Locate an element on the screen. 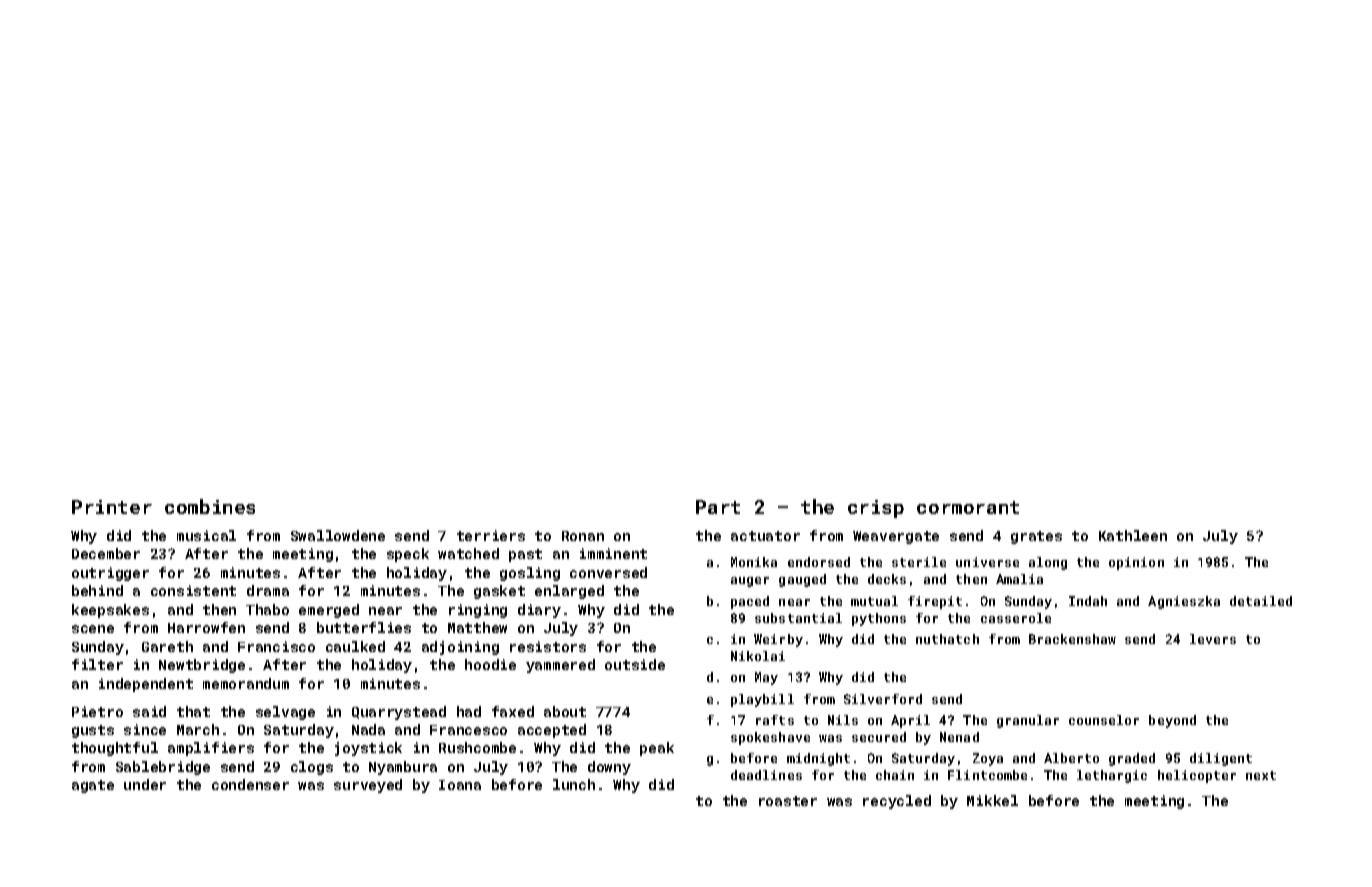 This screenshot has height=887, width=1372. outside is located at coordinates (635, 664).
